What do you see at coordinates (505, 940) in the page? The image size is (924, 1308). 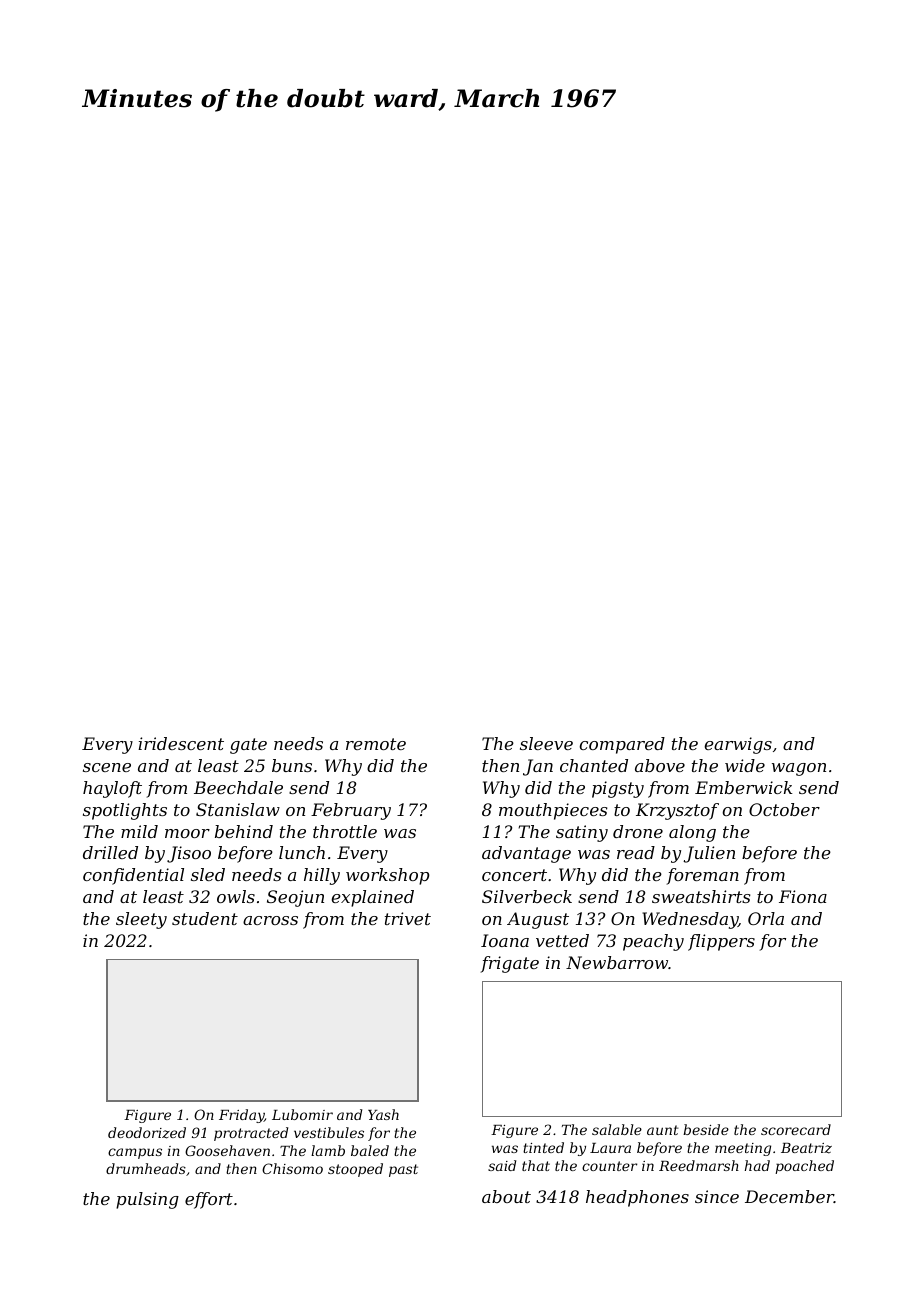 I see `Ioana` at bounding box center [505, 940].
